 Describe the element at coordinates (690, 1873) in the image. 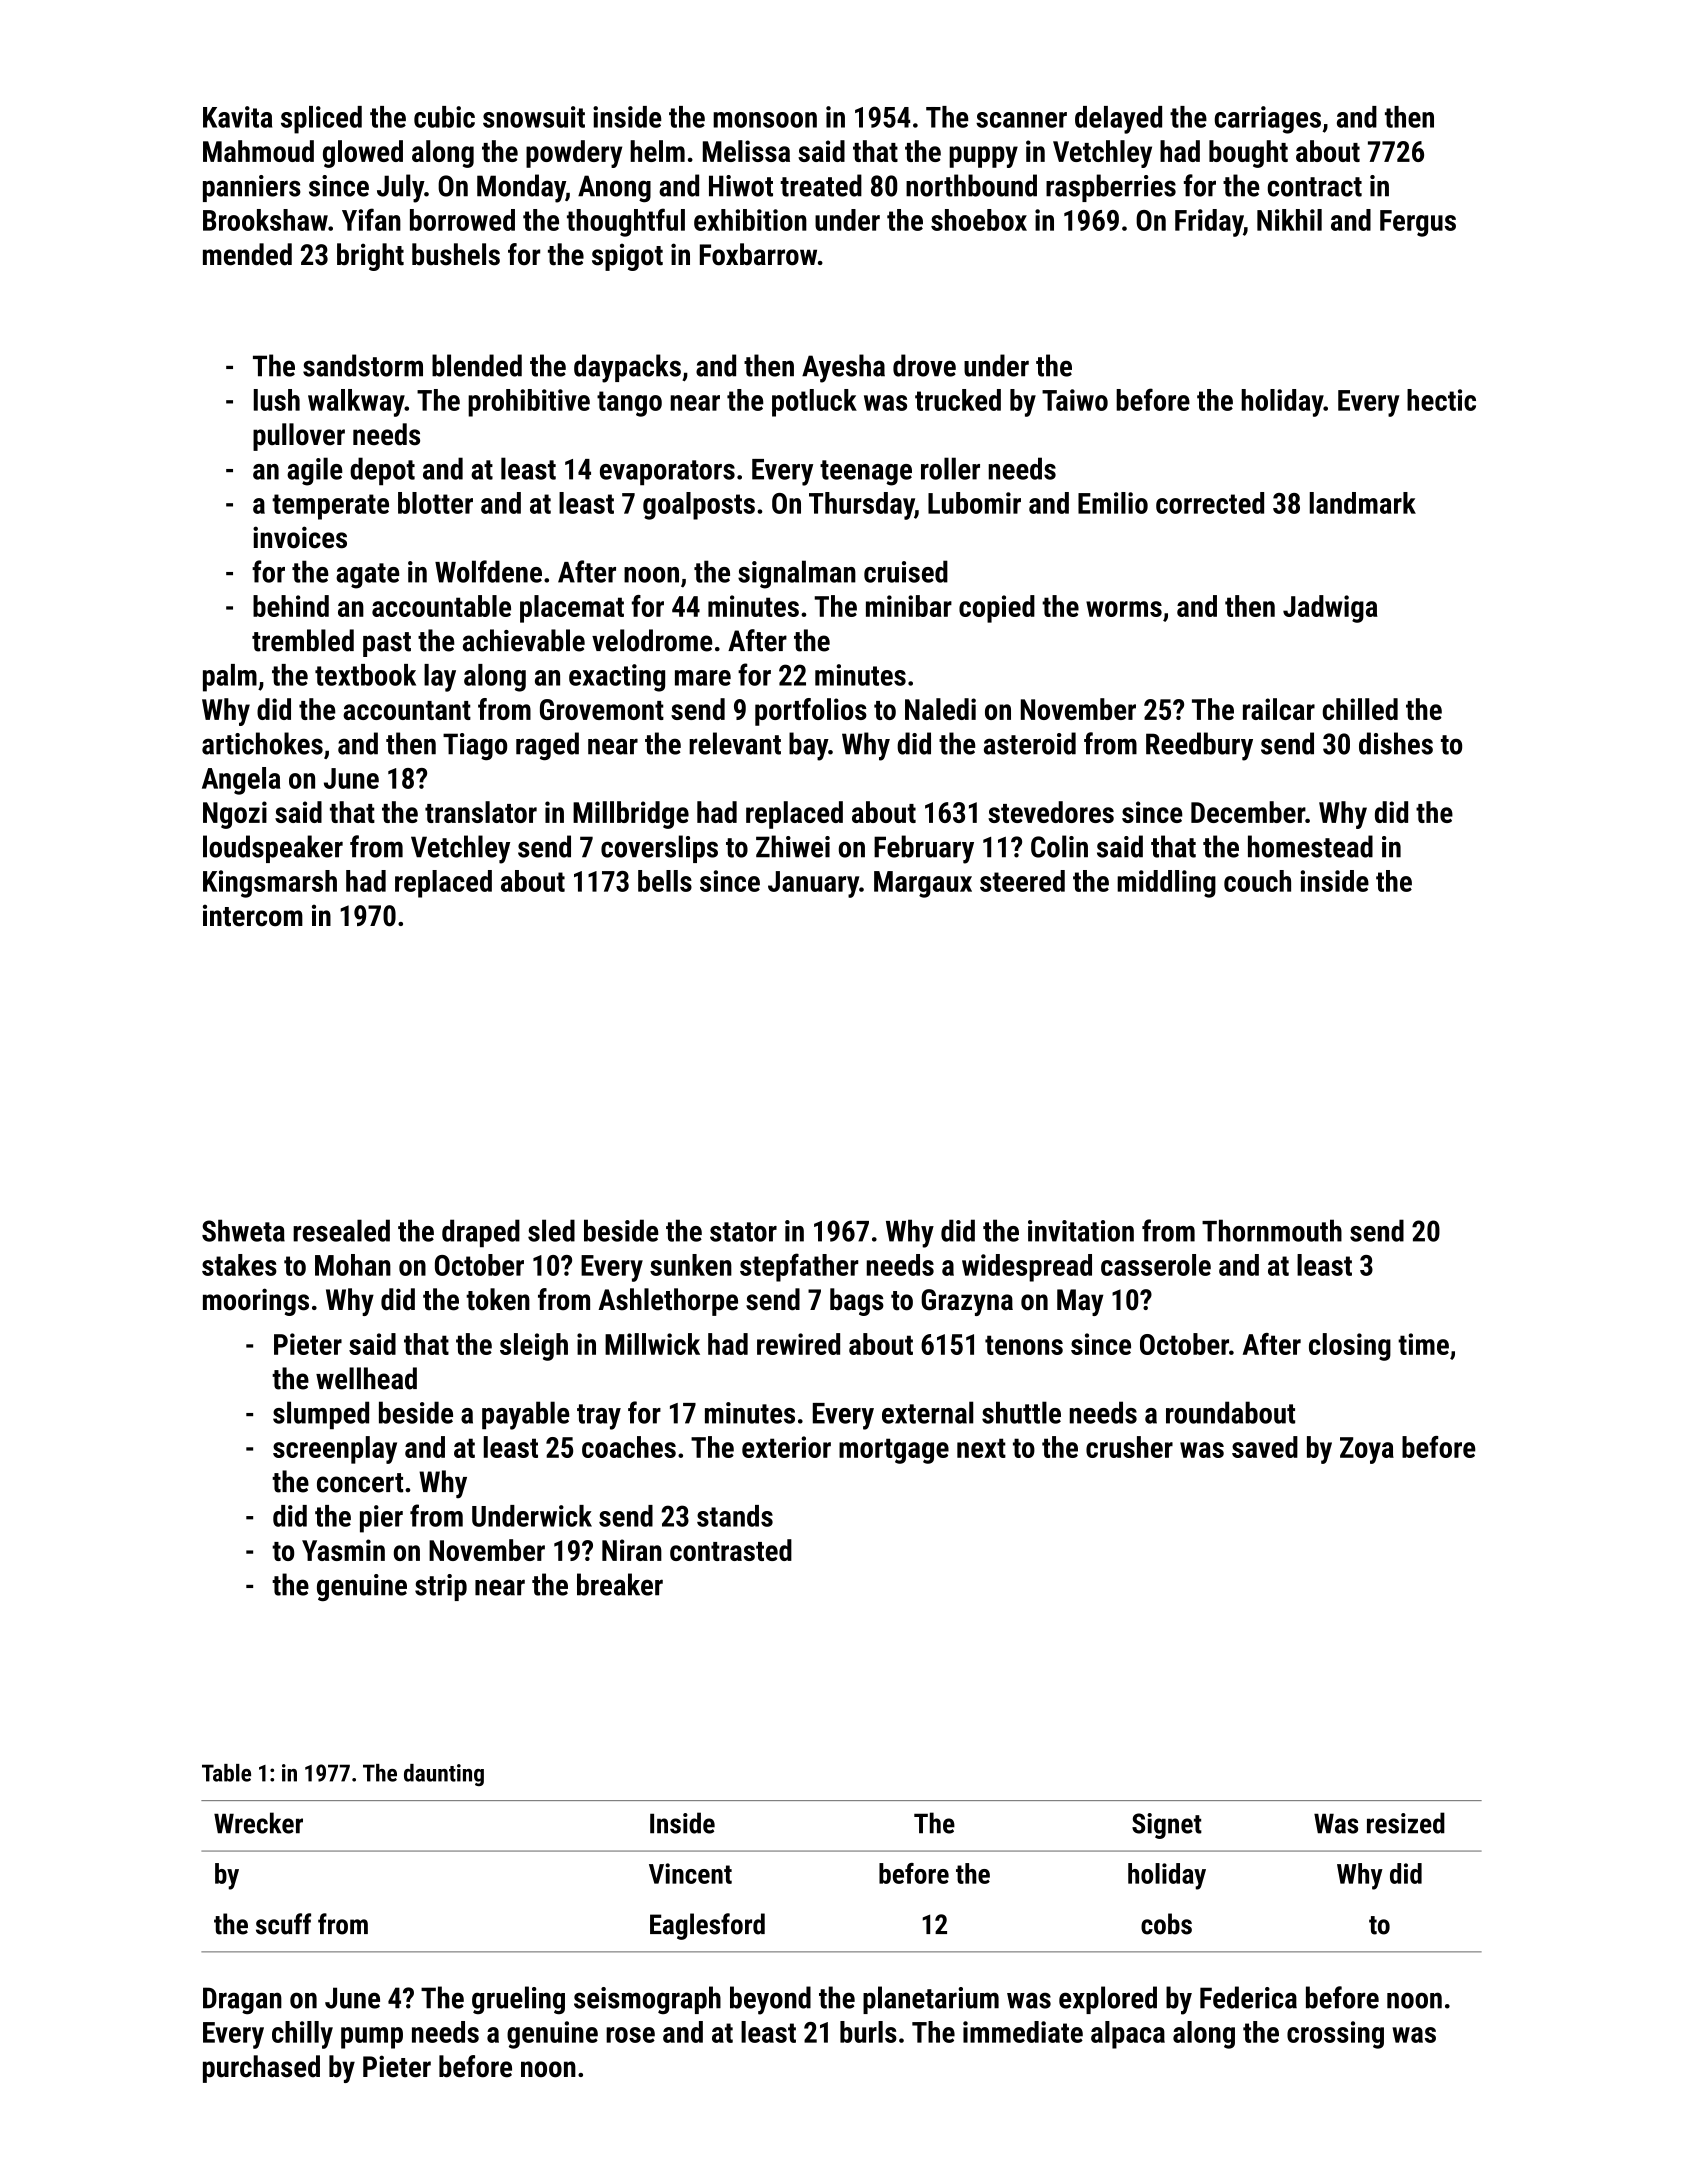

I see `Vincent` at that location.
